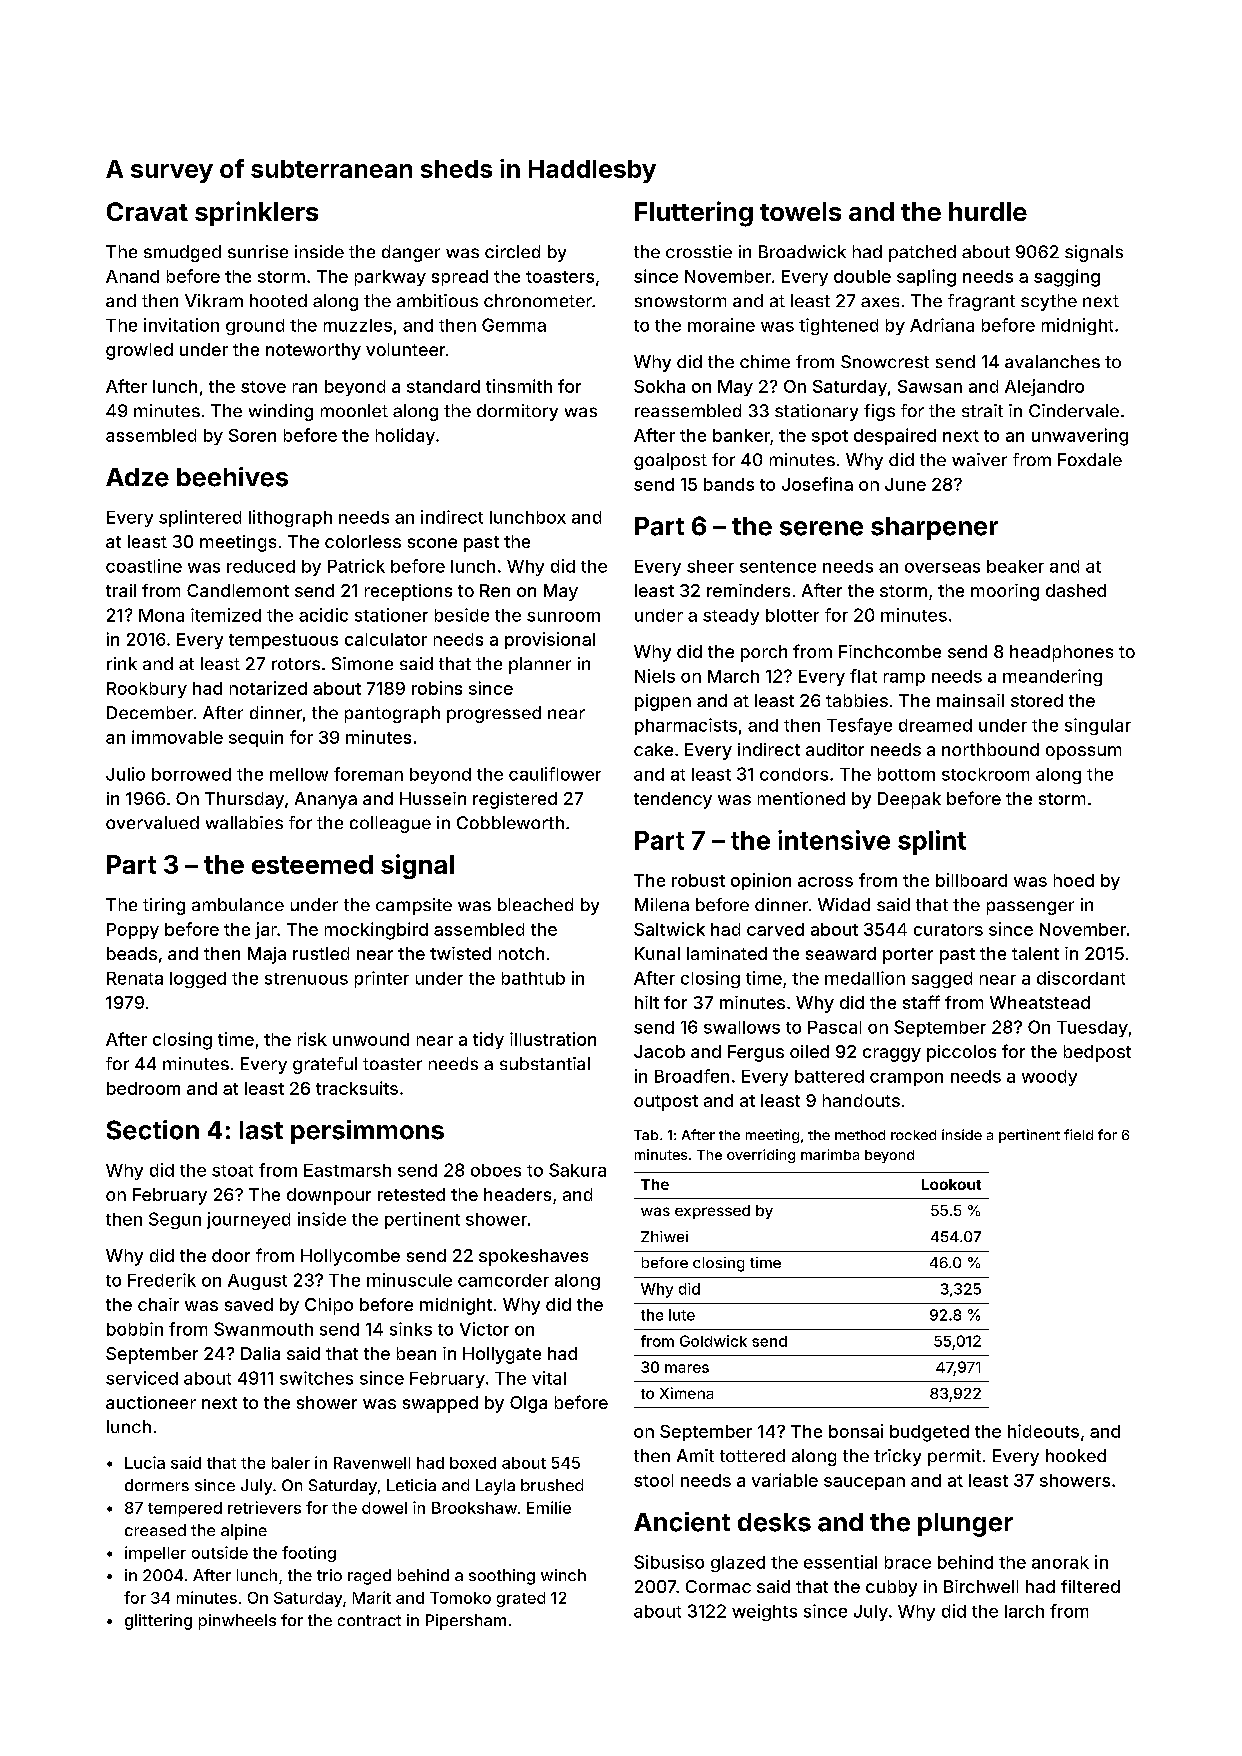 The width and height of the screenshot is (1242, 1756). What do you see at coordinates (862, 276) in the screenshot?
I see `double` at bounding box center [862, 276].
